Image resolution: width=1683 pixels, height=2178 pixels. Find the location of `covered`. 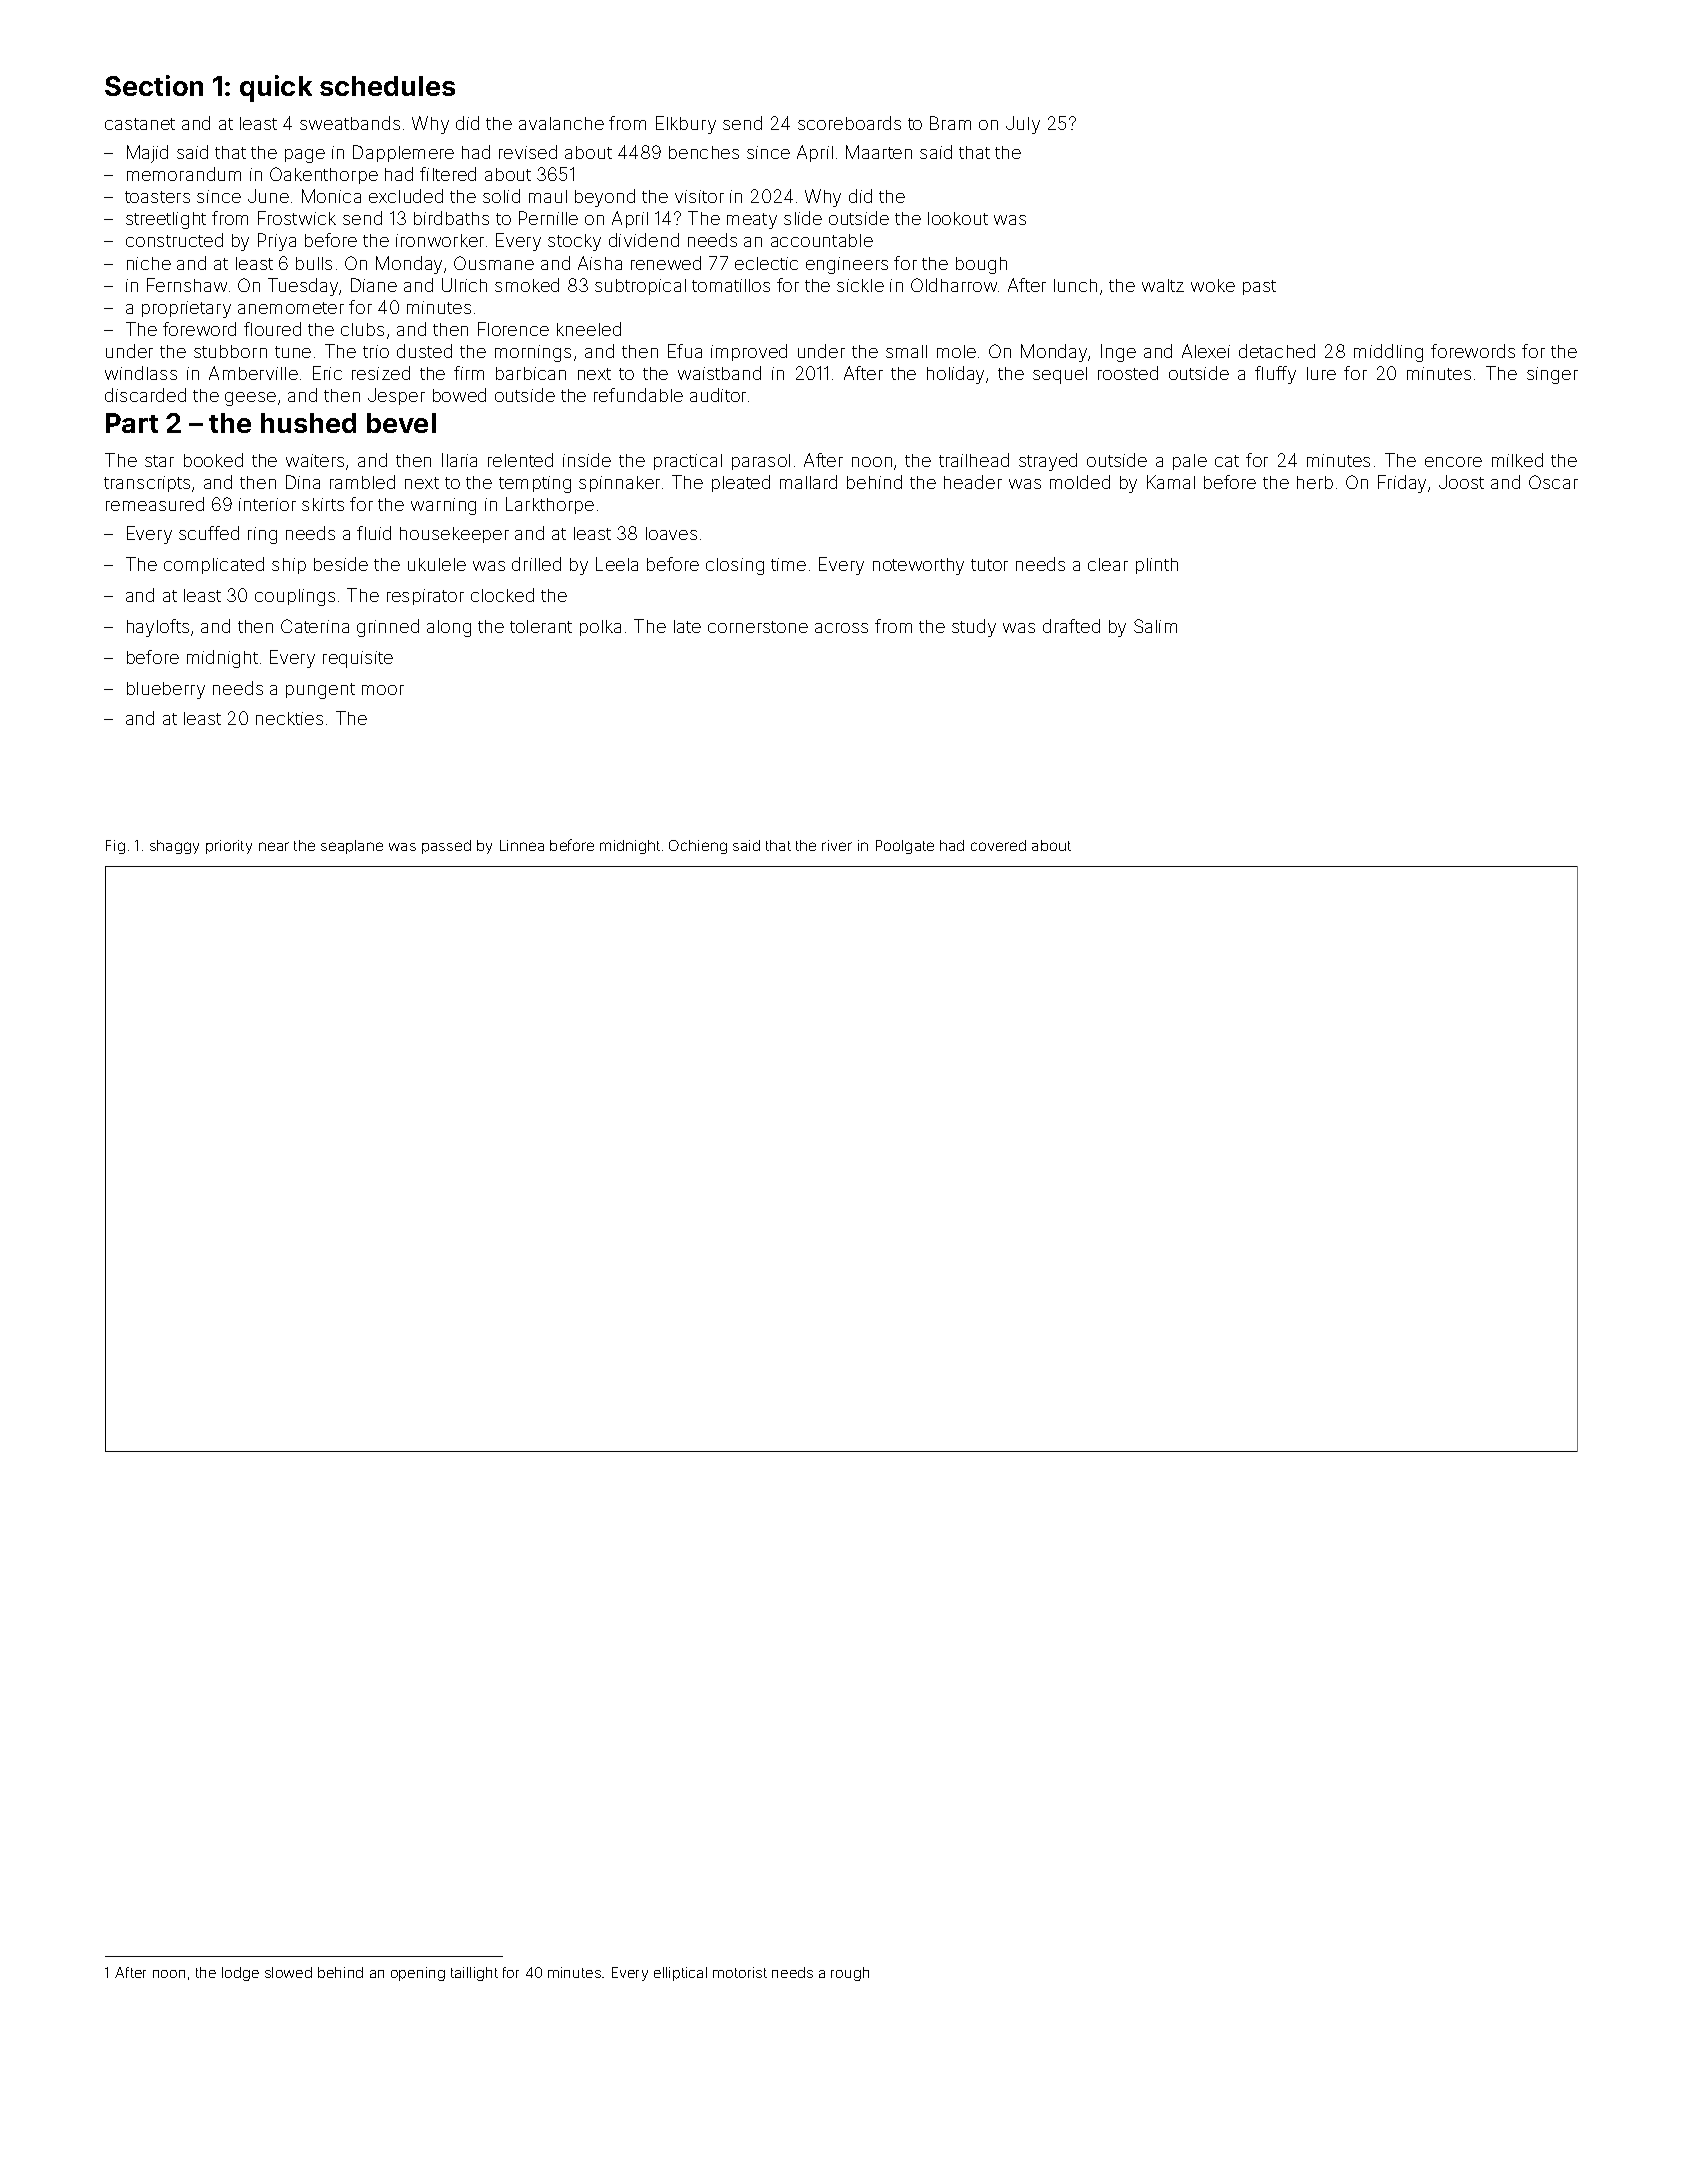

covered is located at coordinates (998, 845).
